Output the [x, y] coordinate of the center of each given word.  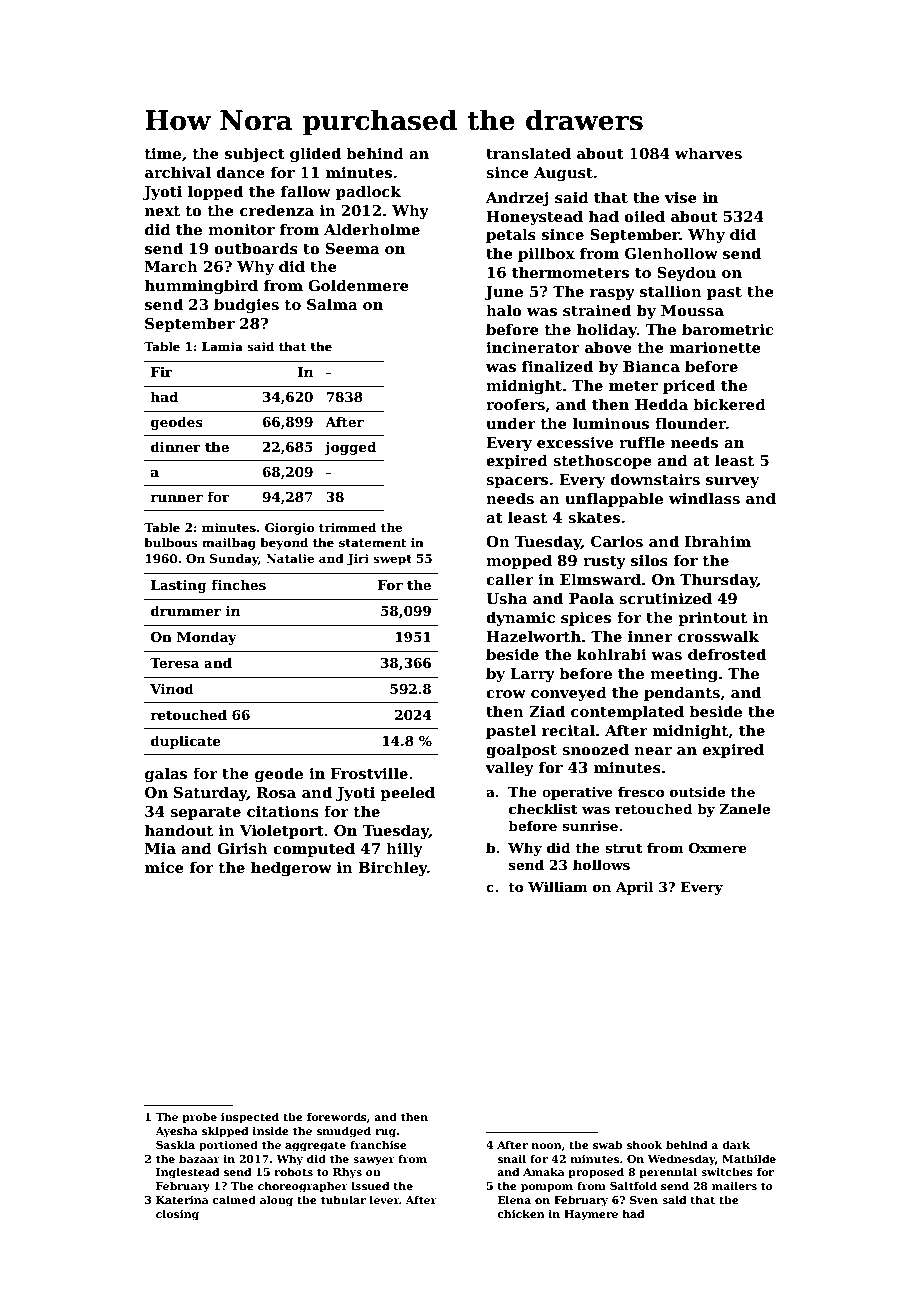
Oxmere [718, 848]
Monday [207, 638]
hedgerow [291, 869]
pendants [682, 693]
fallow [306, 191]
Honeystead [534, 217]
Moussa [692, 311]
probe [199, 1117]
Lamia [222, 346]
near [653, 751]
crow [506, 694]
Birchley [392, 868]
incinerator [533, 347]
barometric [727, 329]
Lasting [179, 586]
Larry [532, 675]
